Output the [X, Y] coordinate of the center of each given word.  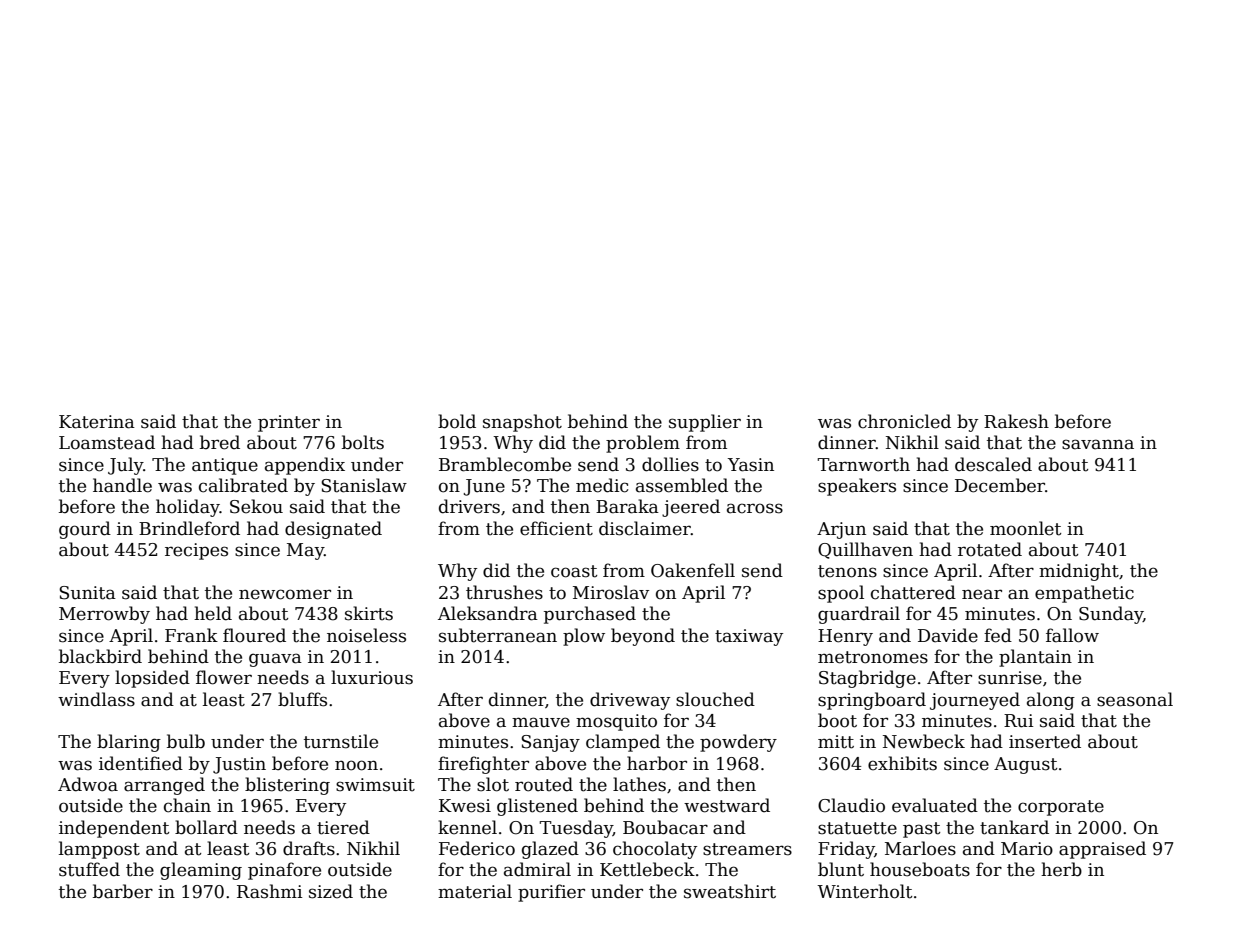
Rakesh [1016, 421]
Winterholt [864, 891]
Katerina [97, 422]
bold [457, 421]
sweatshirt [730, 891]
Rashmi [269, 891]
